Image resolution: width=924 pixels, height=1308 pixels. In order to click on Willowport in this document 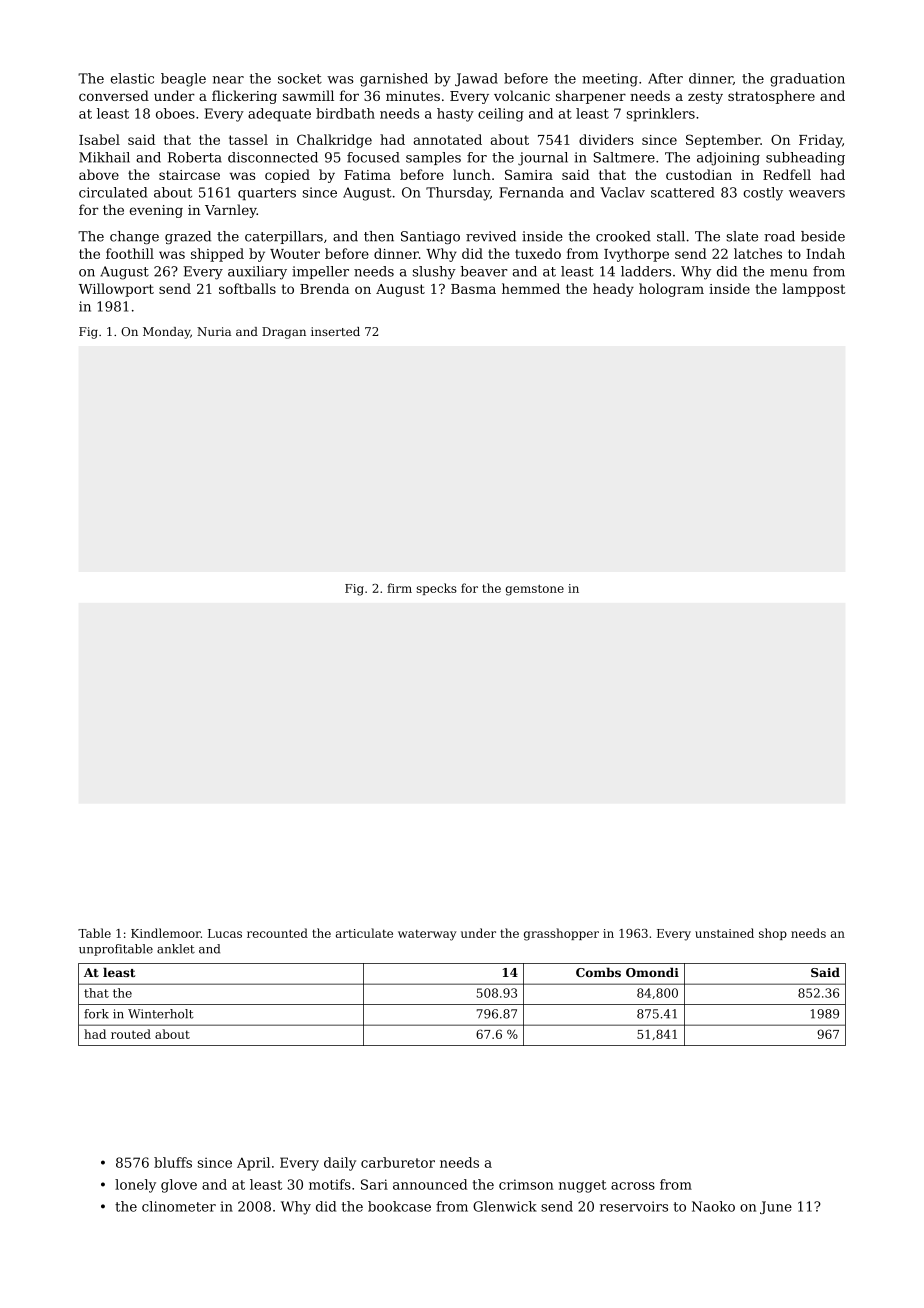, I will do `click(116, 290)`.
